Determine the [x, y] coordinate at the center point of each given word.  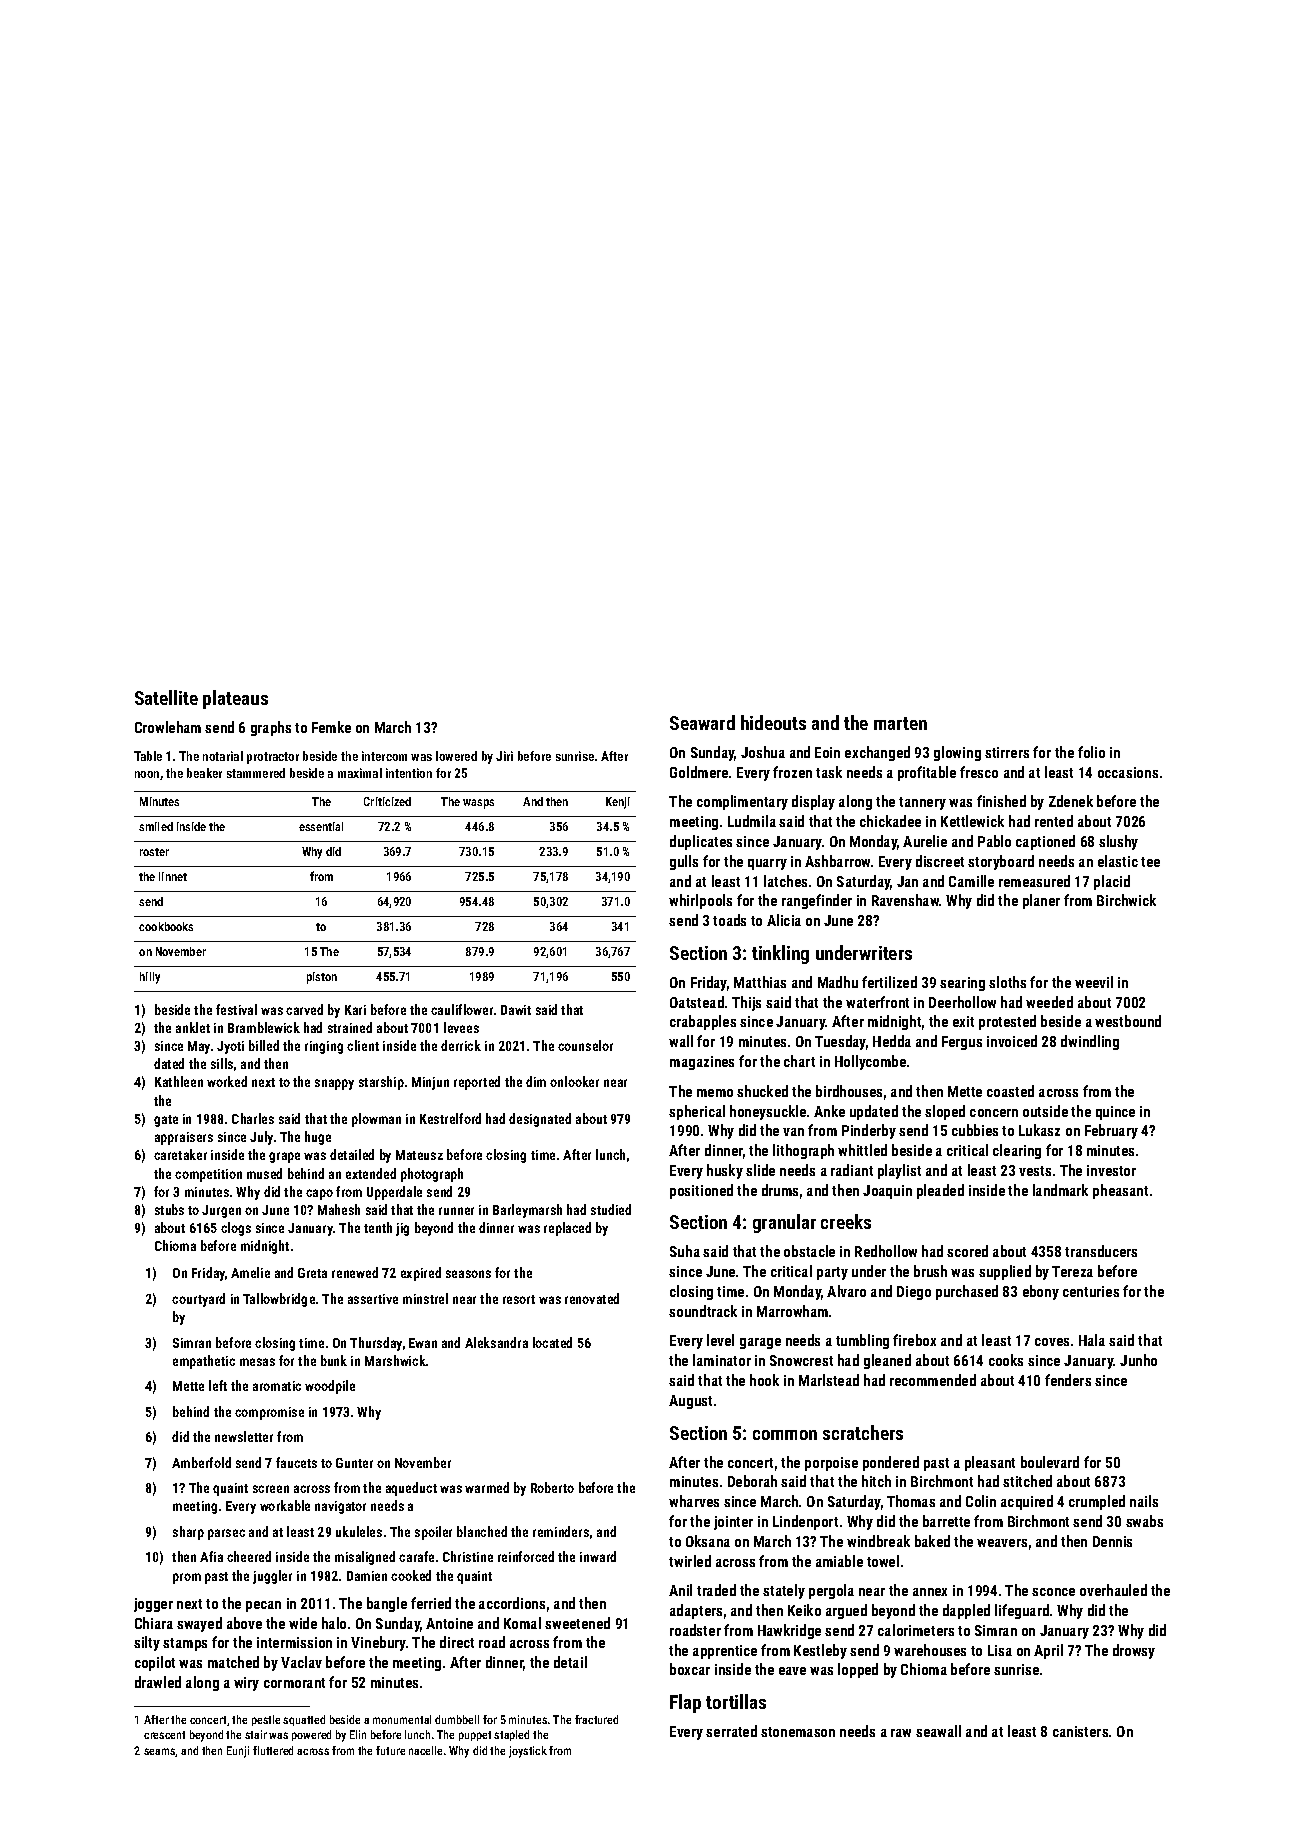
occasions [1128, 772]
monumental [402, 1719]
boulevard [1050, 1462]
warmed [487, 1487]
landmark [1060, 1190]
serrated [731, 1731]
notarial [223, 756]
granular [784, 1223]
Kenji [618, 803]
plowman [376, 1120]
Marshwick [395, 1360]
